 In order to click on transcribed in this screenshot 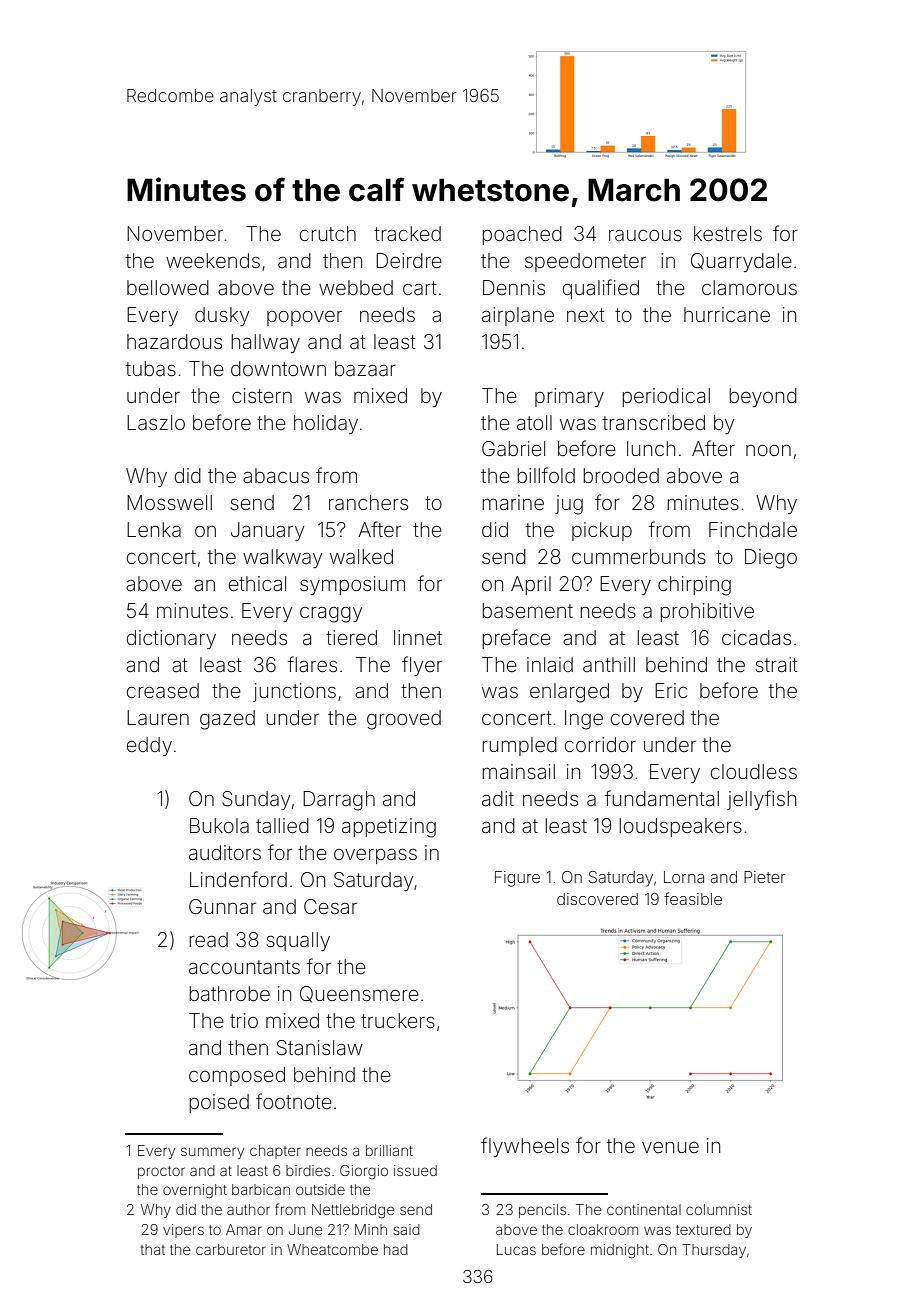, I will do `click(654, 422)`.
